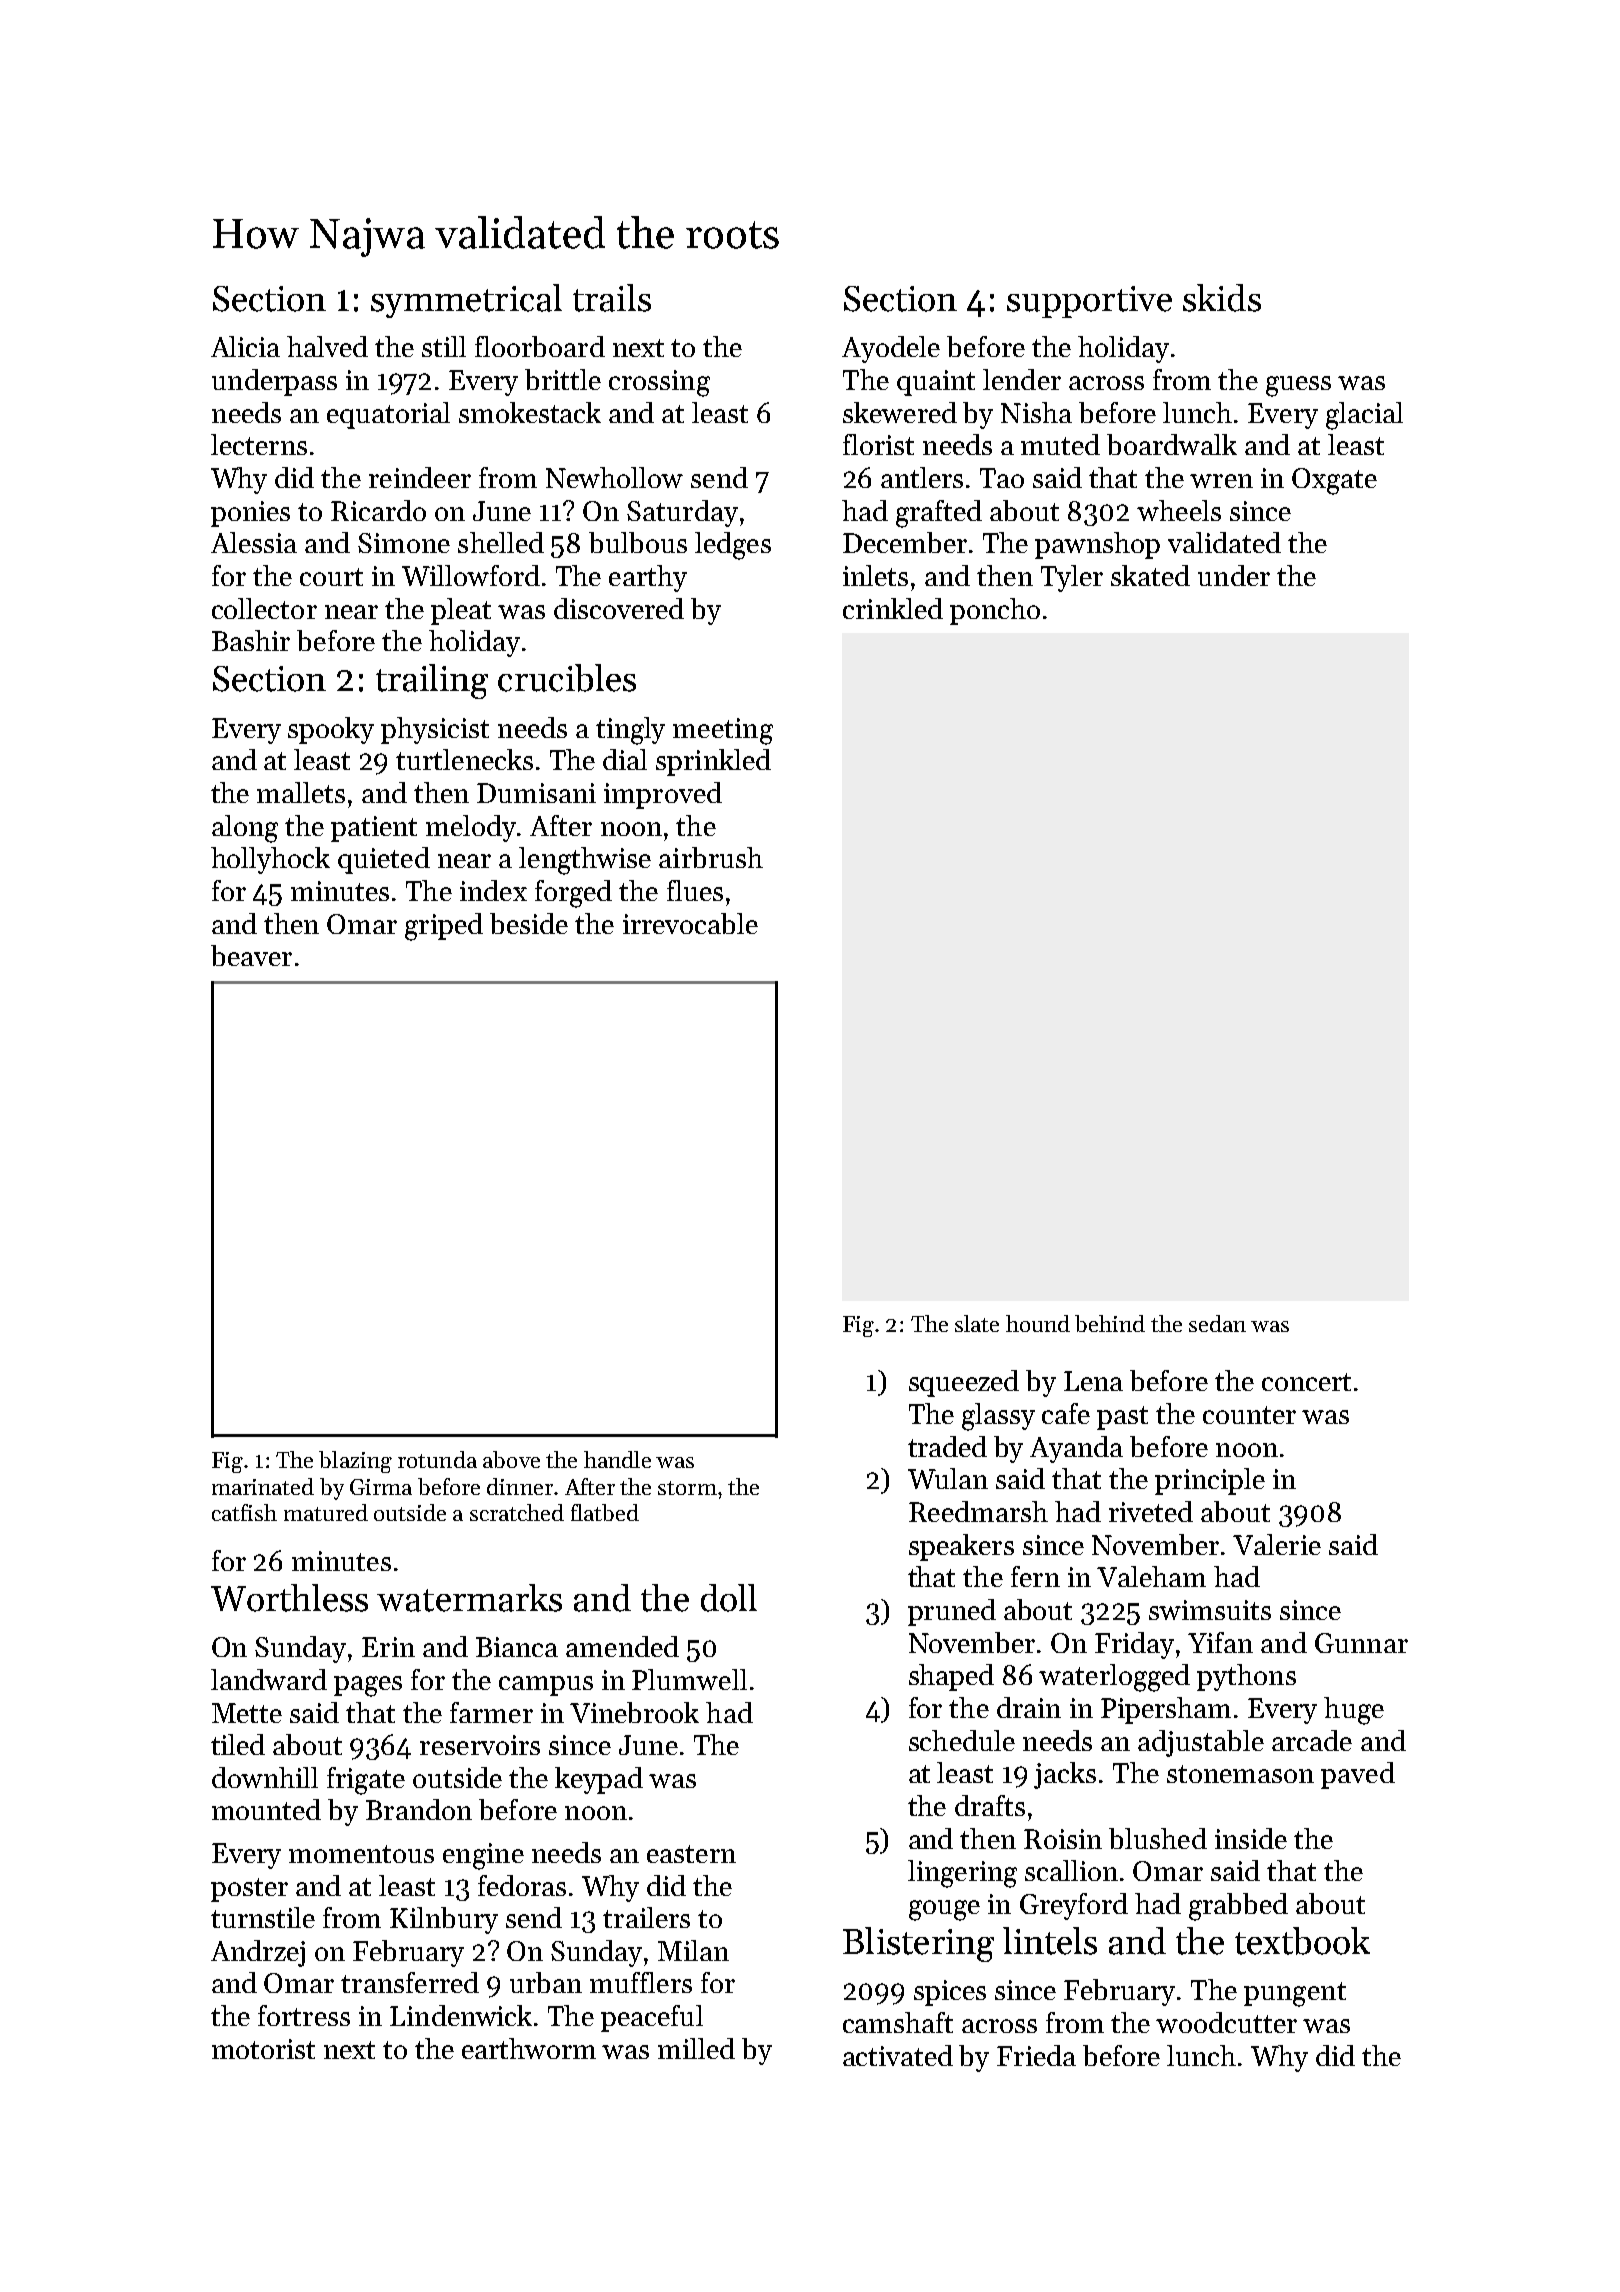 The height and width of the screenshot is (2292, 1620). Describe the element at coordinates (1364, 416) in the screenshot. I see `glacial` at that location.
